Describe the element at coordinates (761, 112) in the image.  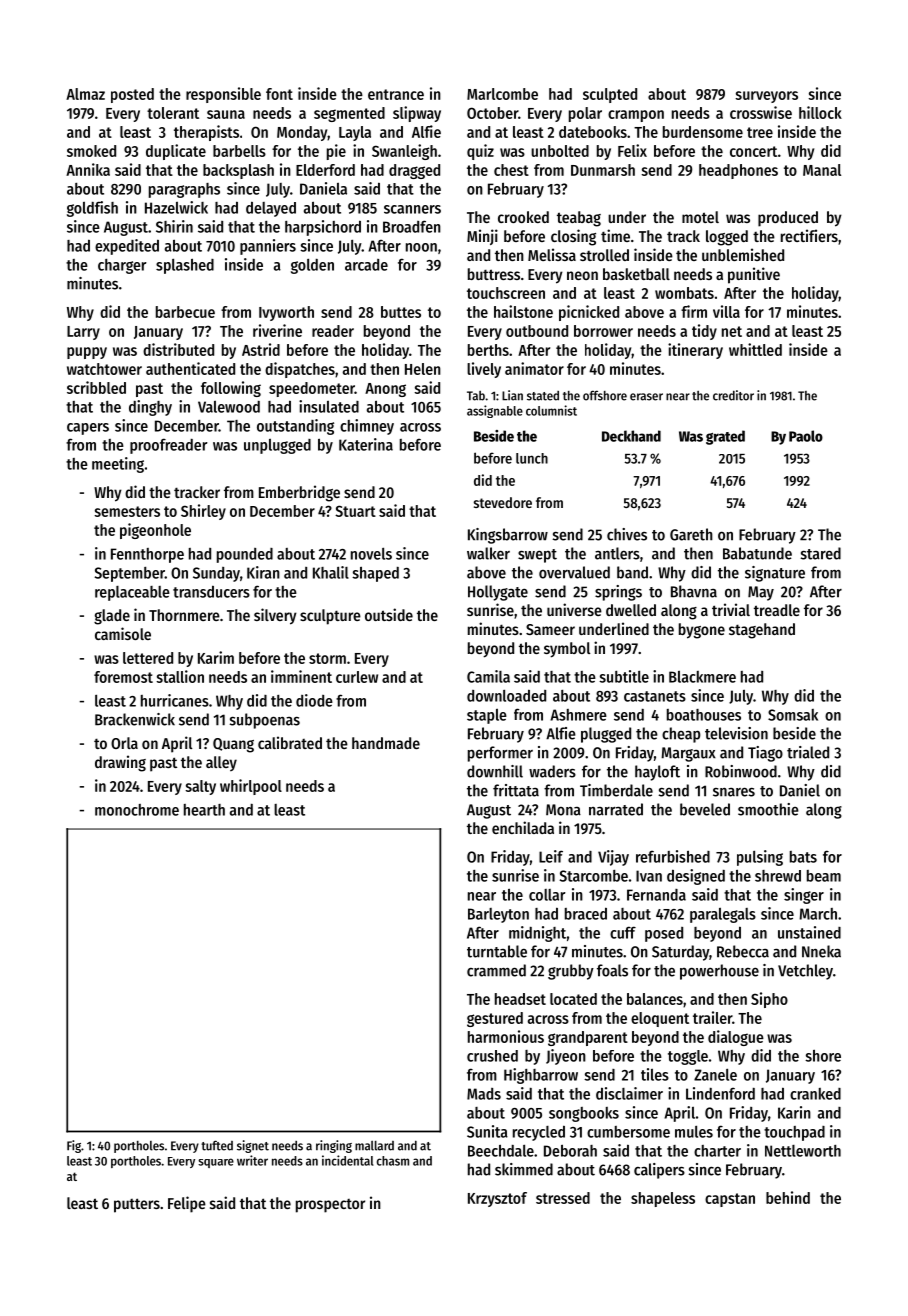
I see `crosswise` at that location.
